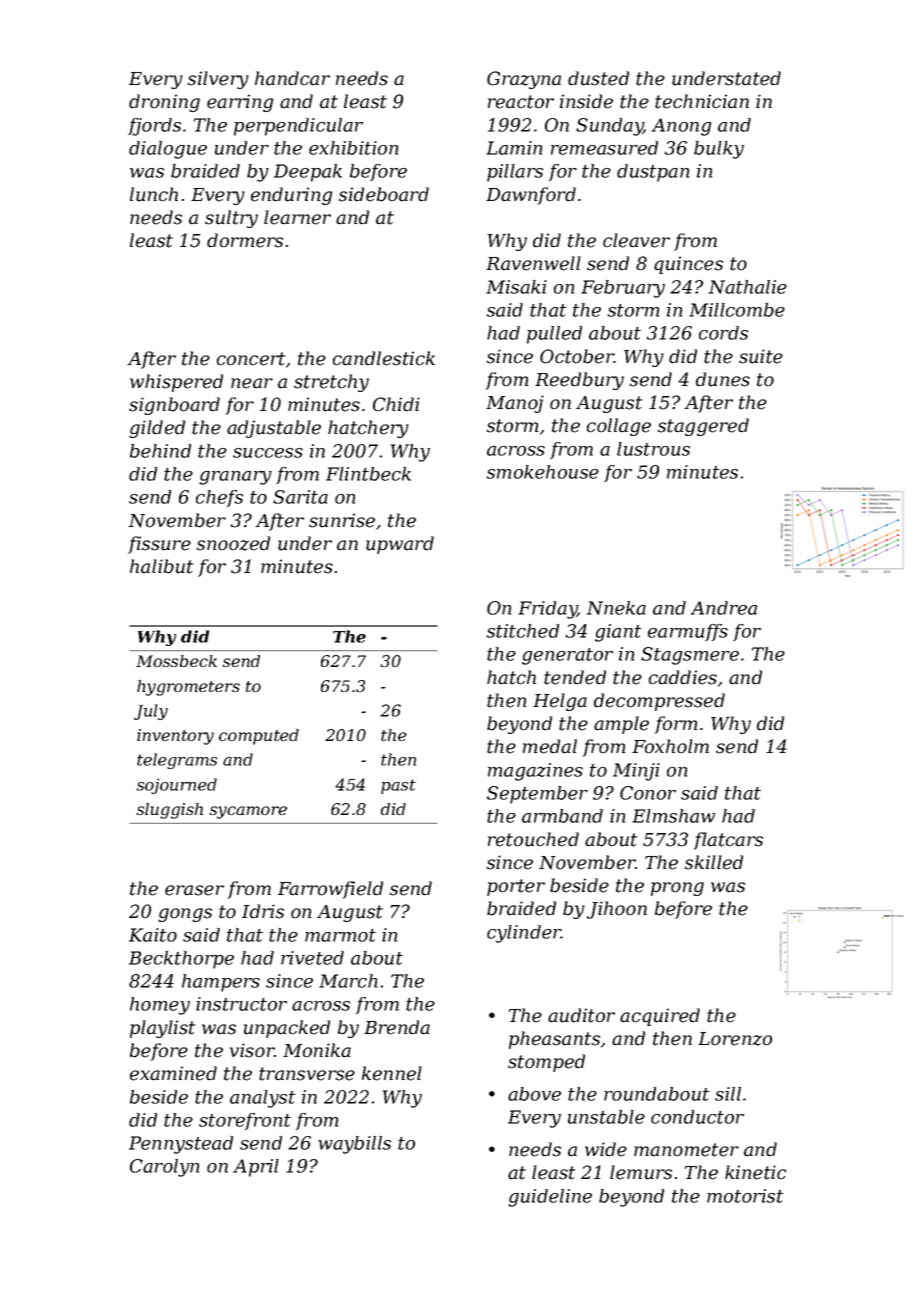  Describe the element at coordinates (245, 1121) in the screenshot. I see `storefront` at that location.
